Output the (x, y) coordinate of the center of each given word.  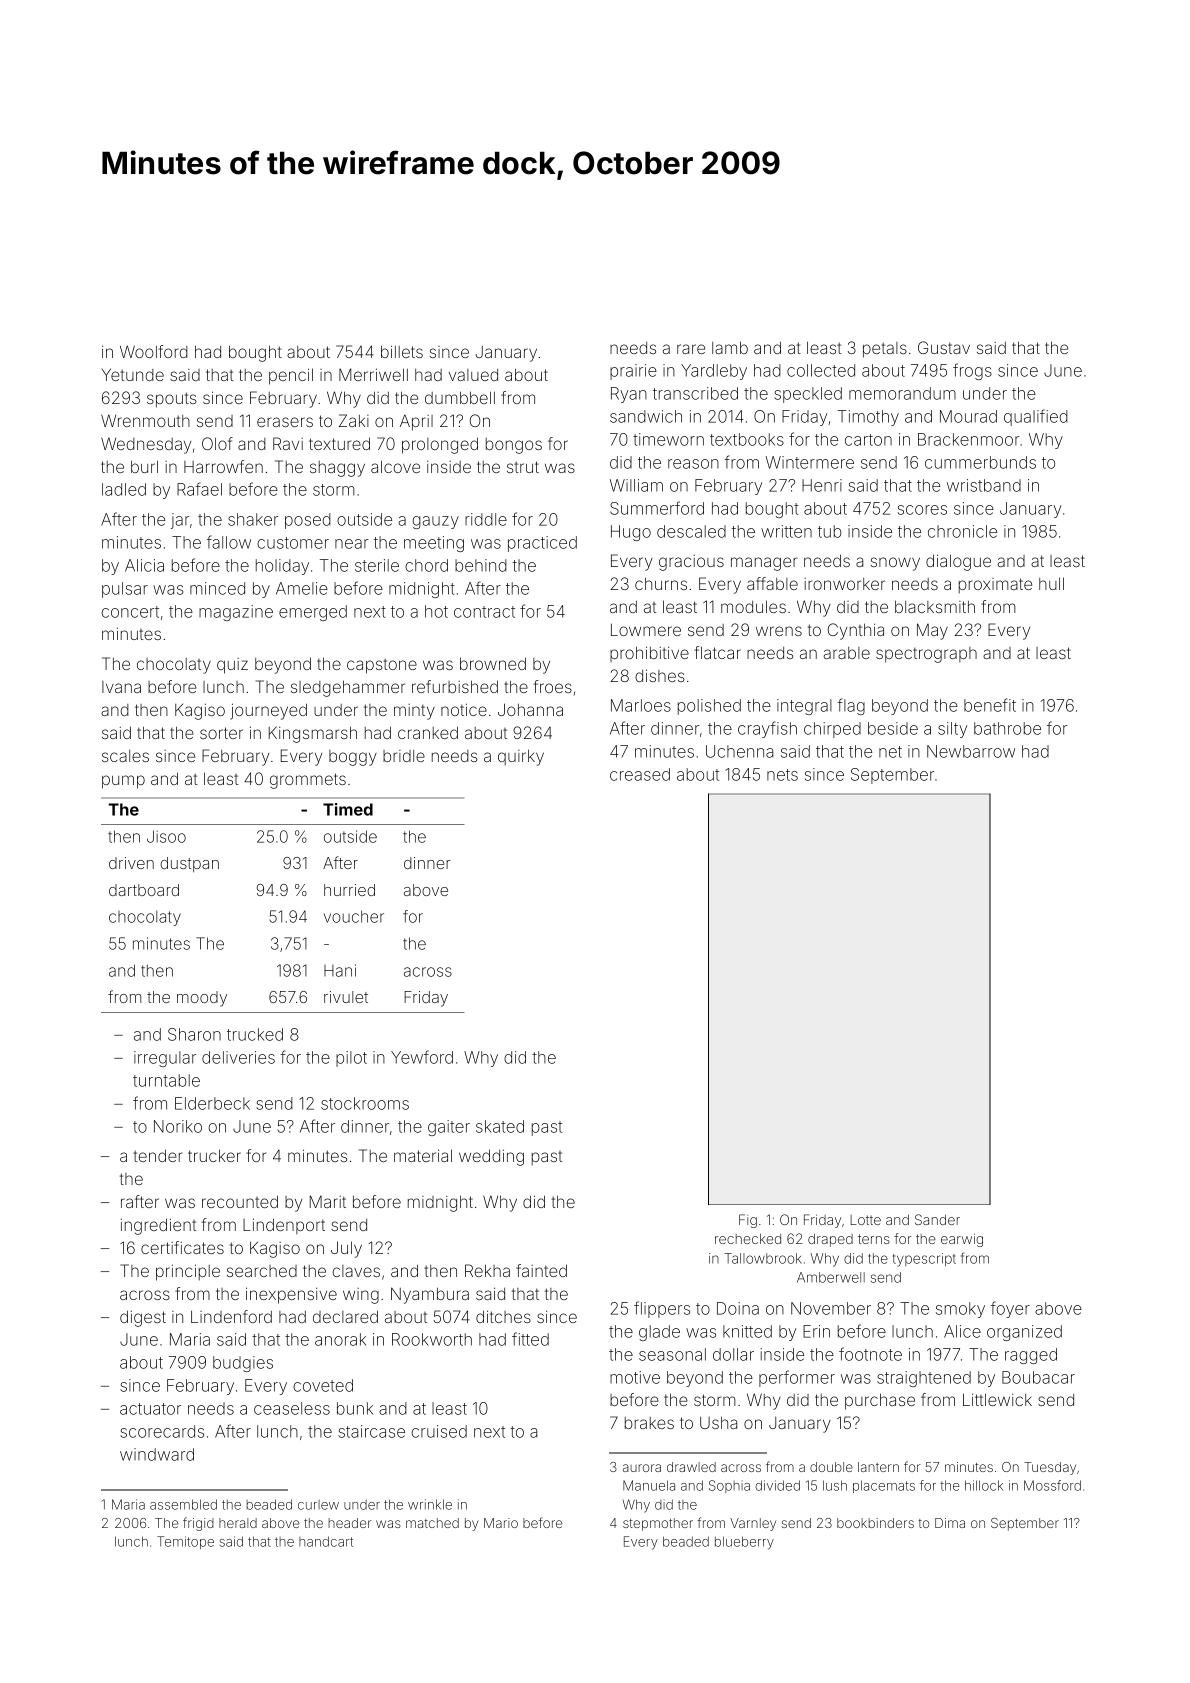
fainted (541, 1270)
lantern (878, 1467)
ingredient (158, 1226)
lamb (730, 347)
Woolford (154, 351)
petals (885, 350)
